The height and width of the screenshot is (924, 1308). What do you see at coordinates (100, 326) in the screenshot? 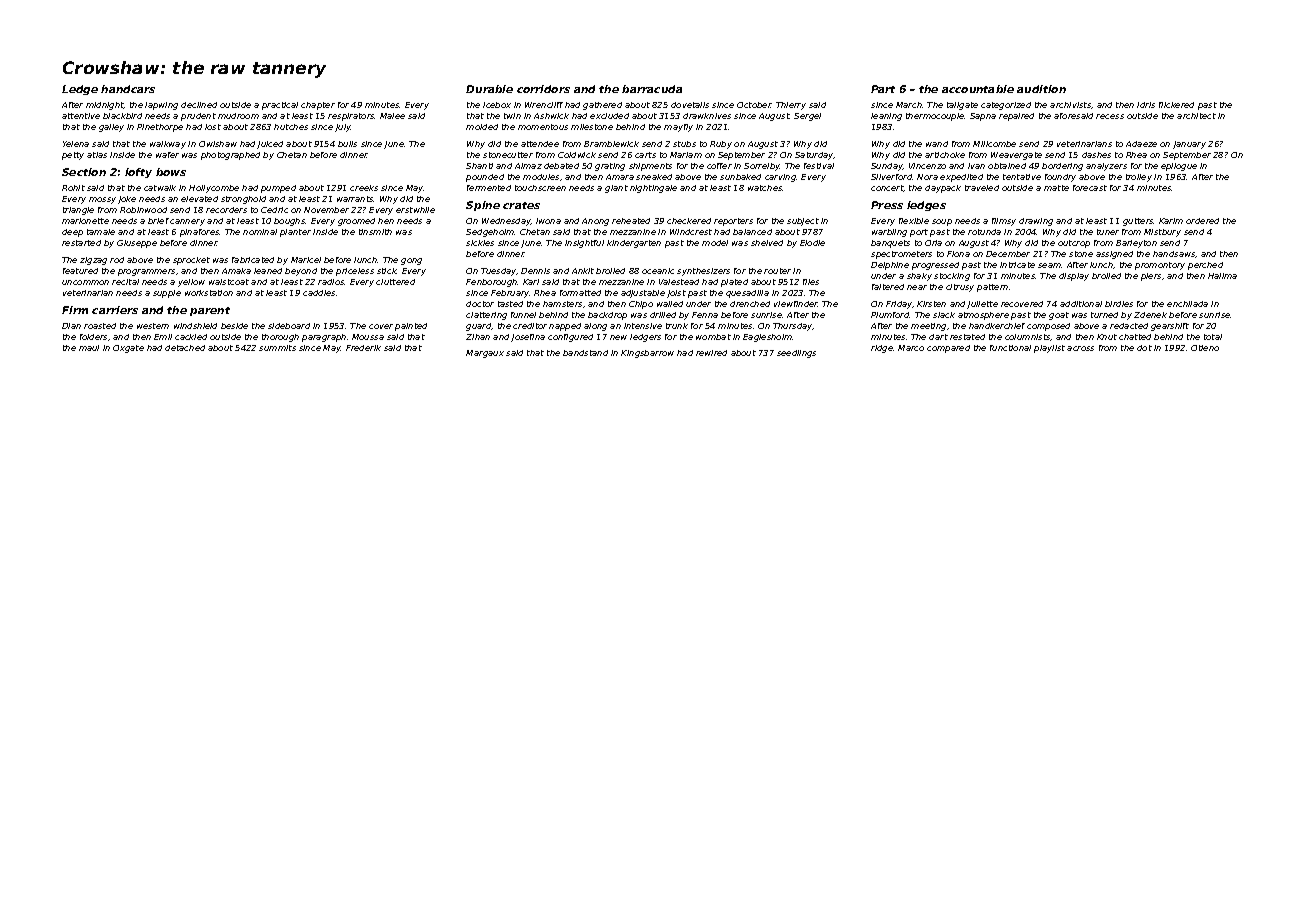
I see `roasted` at bounding box center [100, 326].
